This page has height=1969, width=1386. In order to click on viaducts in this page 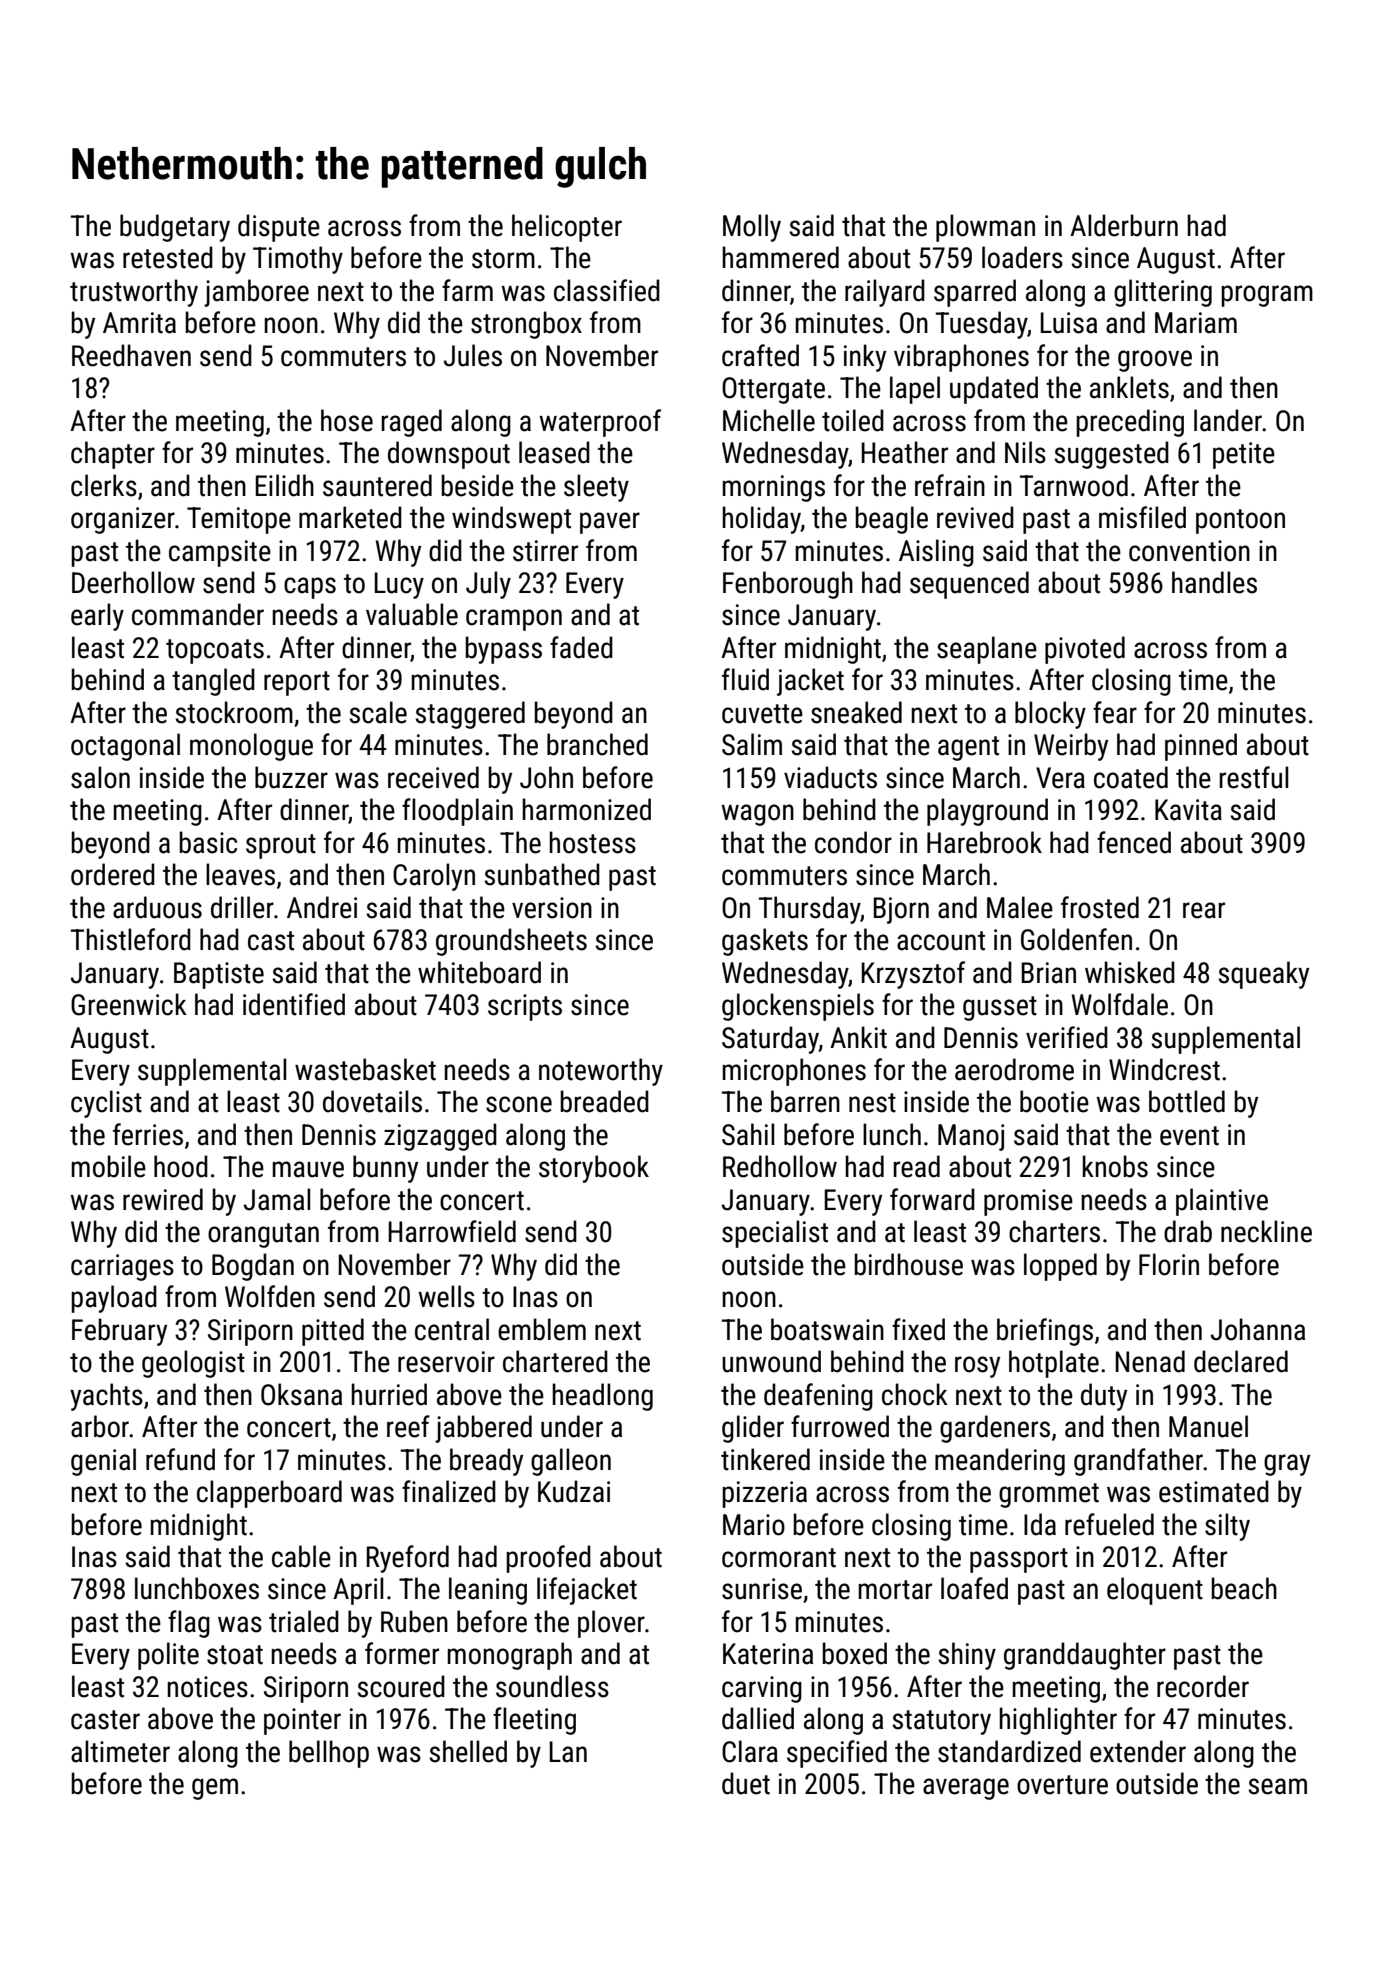, I will do `click(830, 777)`.
